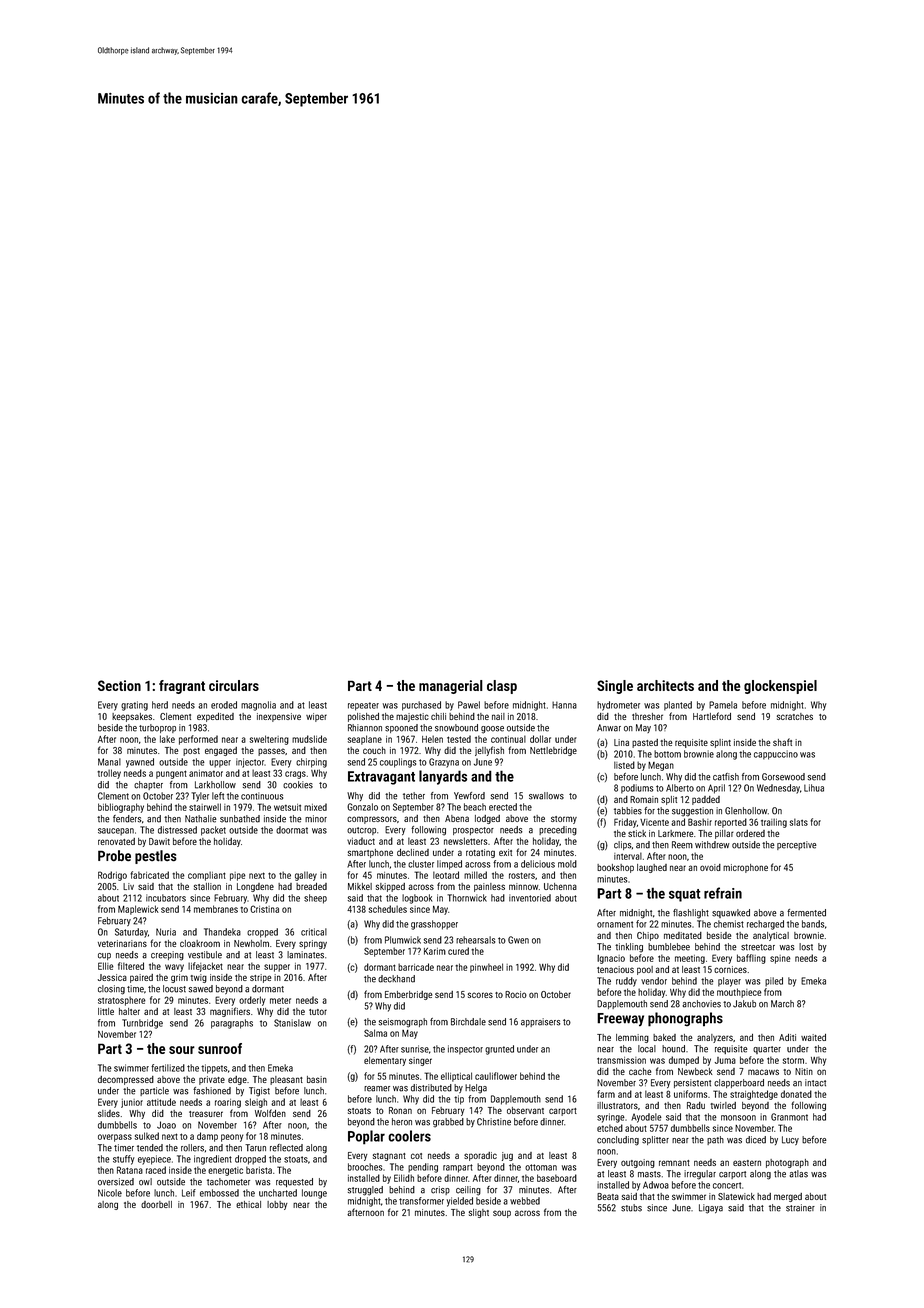 Image resolution: width=924 pixels, height=1308 pixels. Describe the element at coordinates (412, 717) in the screenshot. I see `majestic` at that location.
